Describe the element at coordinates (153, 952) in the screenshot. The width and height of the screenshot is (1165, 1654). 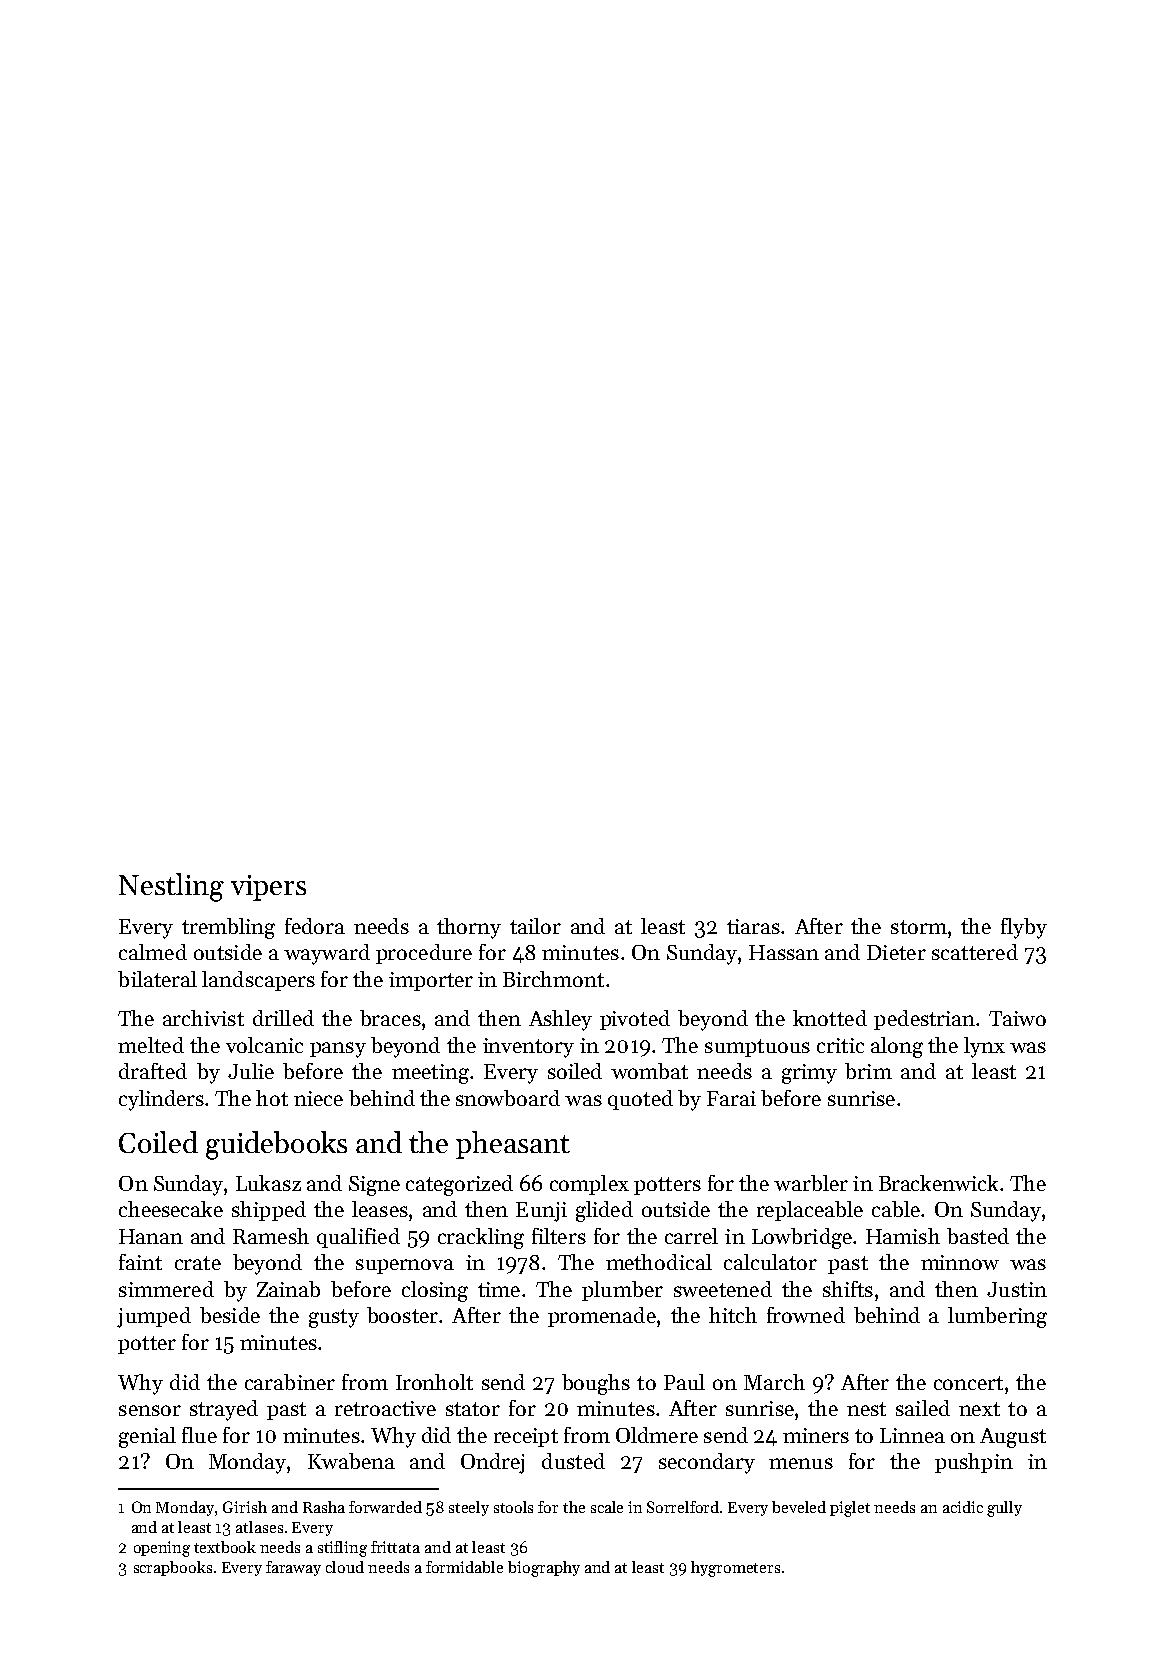
I see `calmed` at that location.
